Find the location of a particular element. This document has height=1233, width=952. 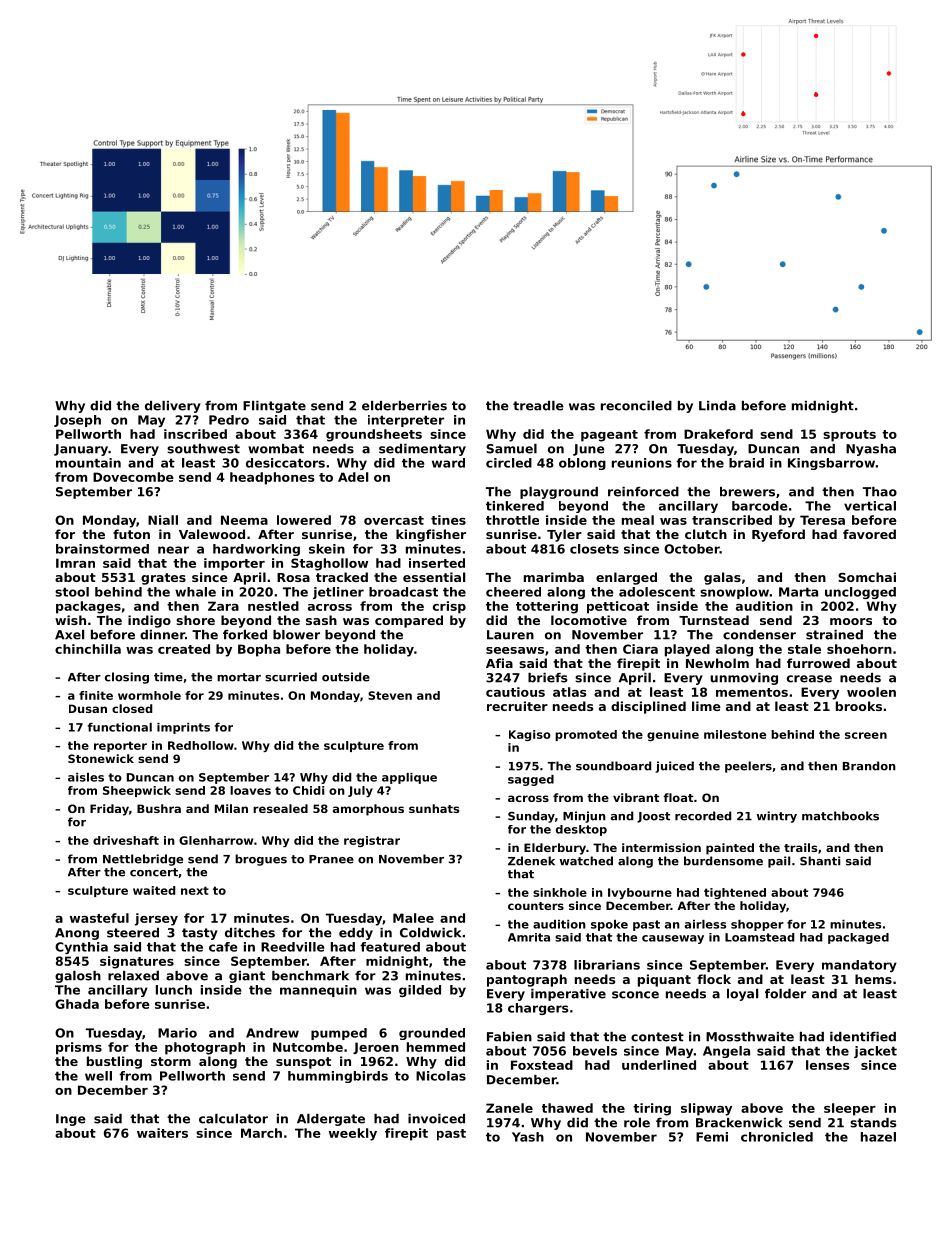

Aldergate is located at coordinates (331, 1120).
